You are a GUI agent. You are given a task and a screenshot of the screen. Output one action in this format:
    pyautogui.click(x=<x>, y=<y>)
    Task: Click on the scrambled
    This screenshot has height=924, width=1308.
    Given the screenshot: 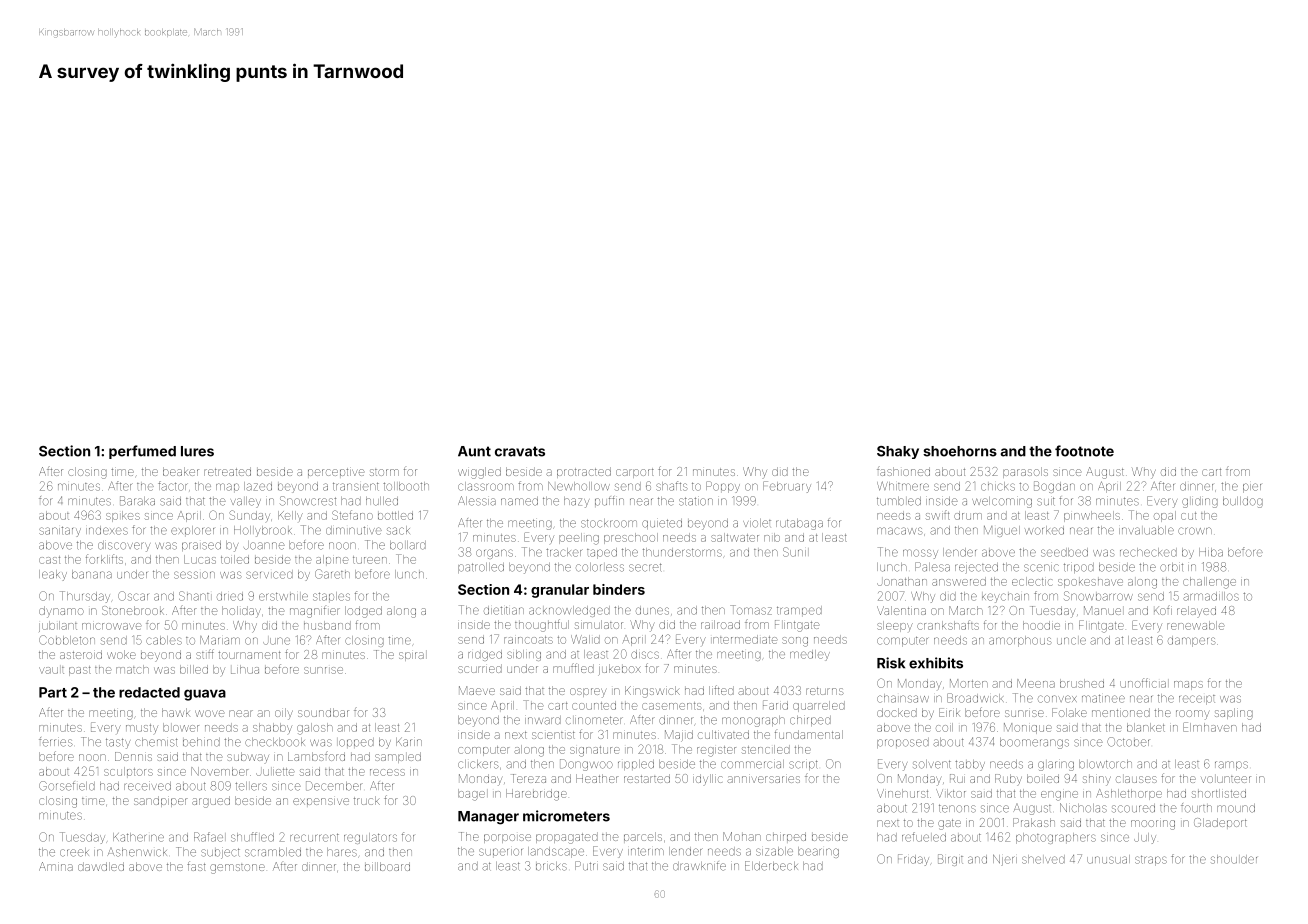 What is the action you would take?
    pyautogui.click(x=273, y=852)
